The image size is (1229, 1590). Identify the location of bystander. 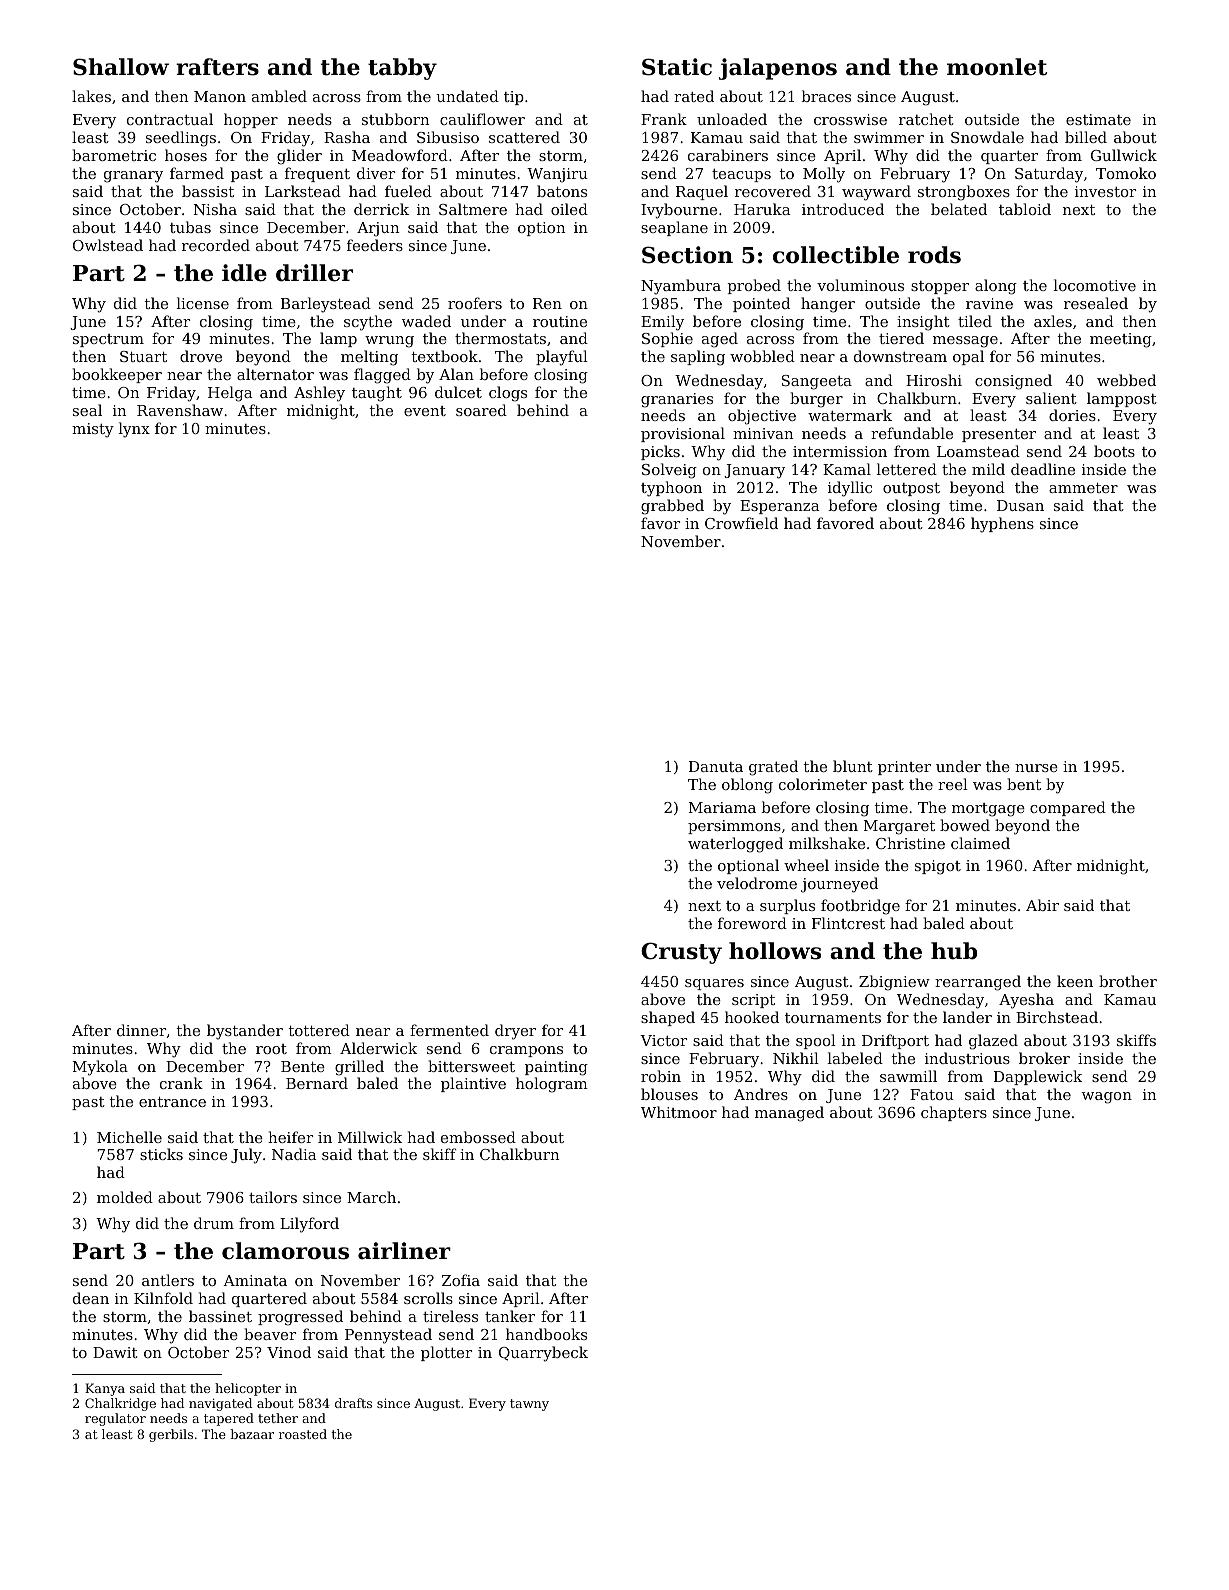
(245, 1032).
